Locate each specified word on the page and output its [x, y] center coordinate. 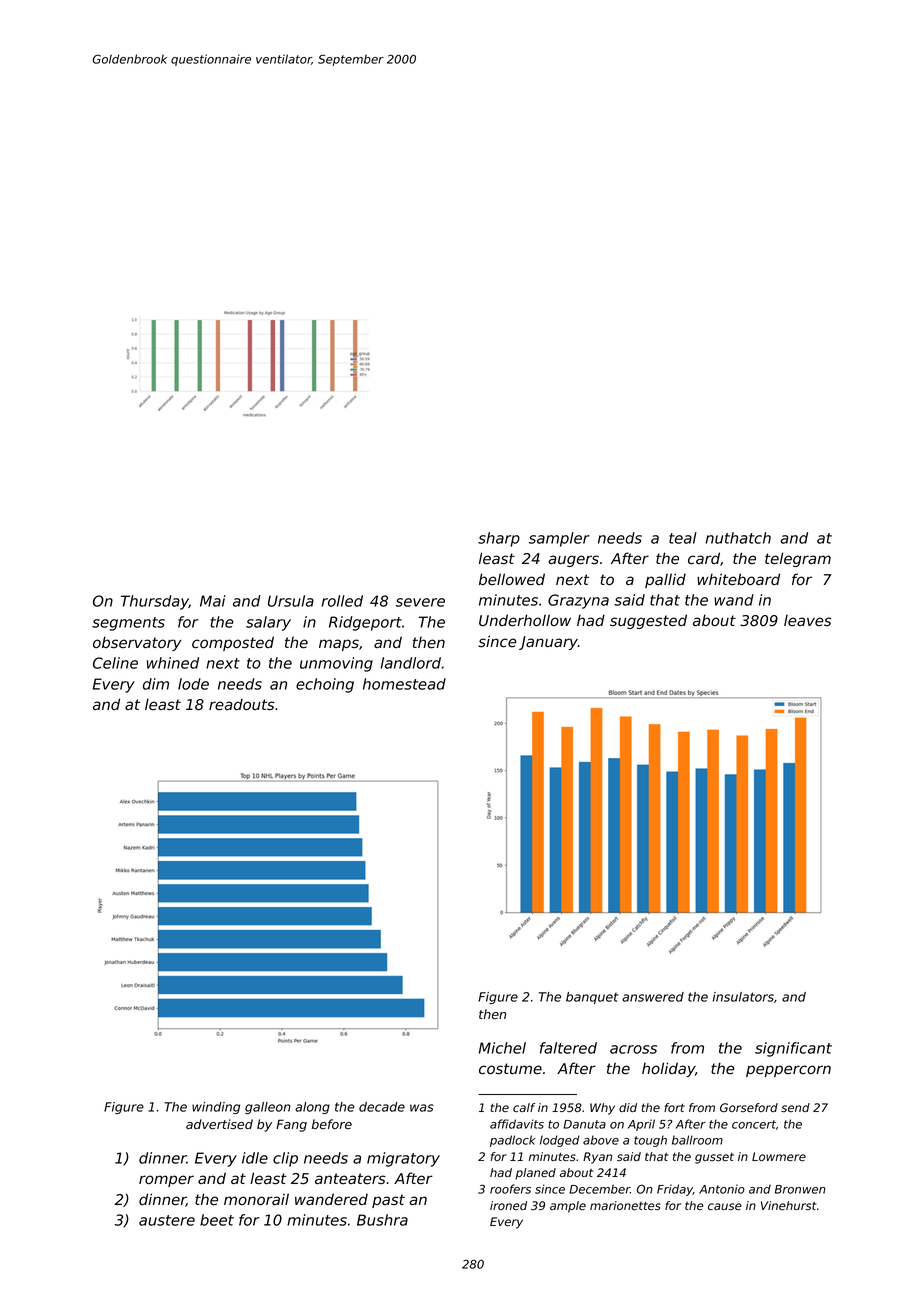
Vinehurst [789, 1205]
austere [167, 1220]
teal [683, 538]
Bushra [382, 1220]
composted [233, 643]
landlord [411, 663]
